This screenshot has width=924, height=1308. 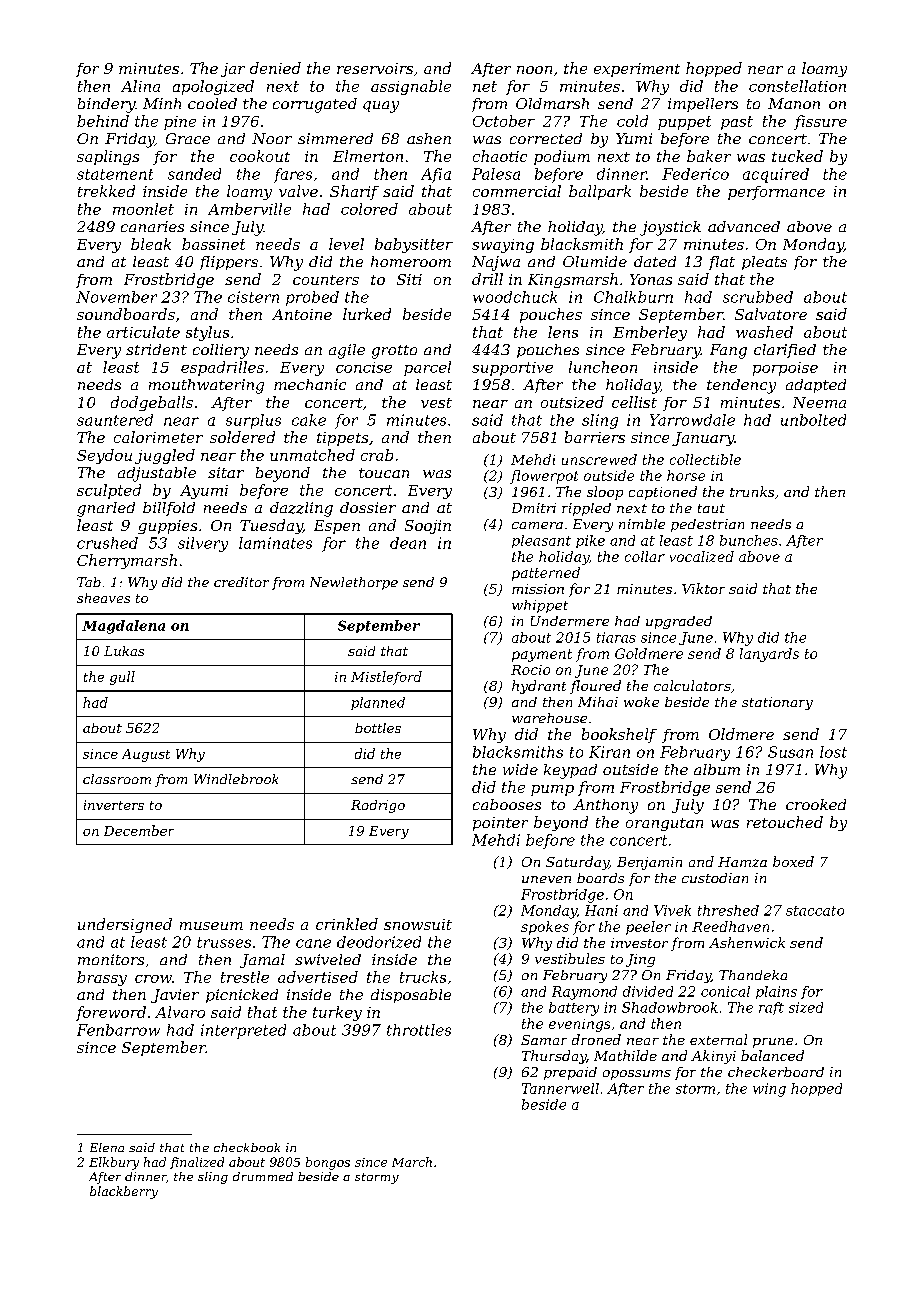 What do you see at coordinates (427, 368) in the screenshot?
I see `parcel` at bounding box center [427, 368].
